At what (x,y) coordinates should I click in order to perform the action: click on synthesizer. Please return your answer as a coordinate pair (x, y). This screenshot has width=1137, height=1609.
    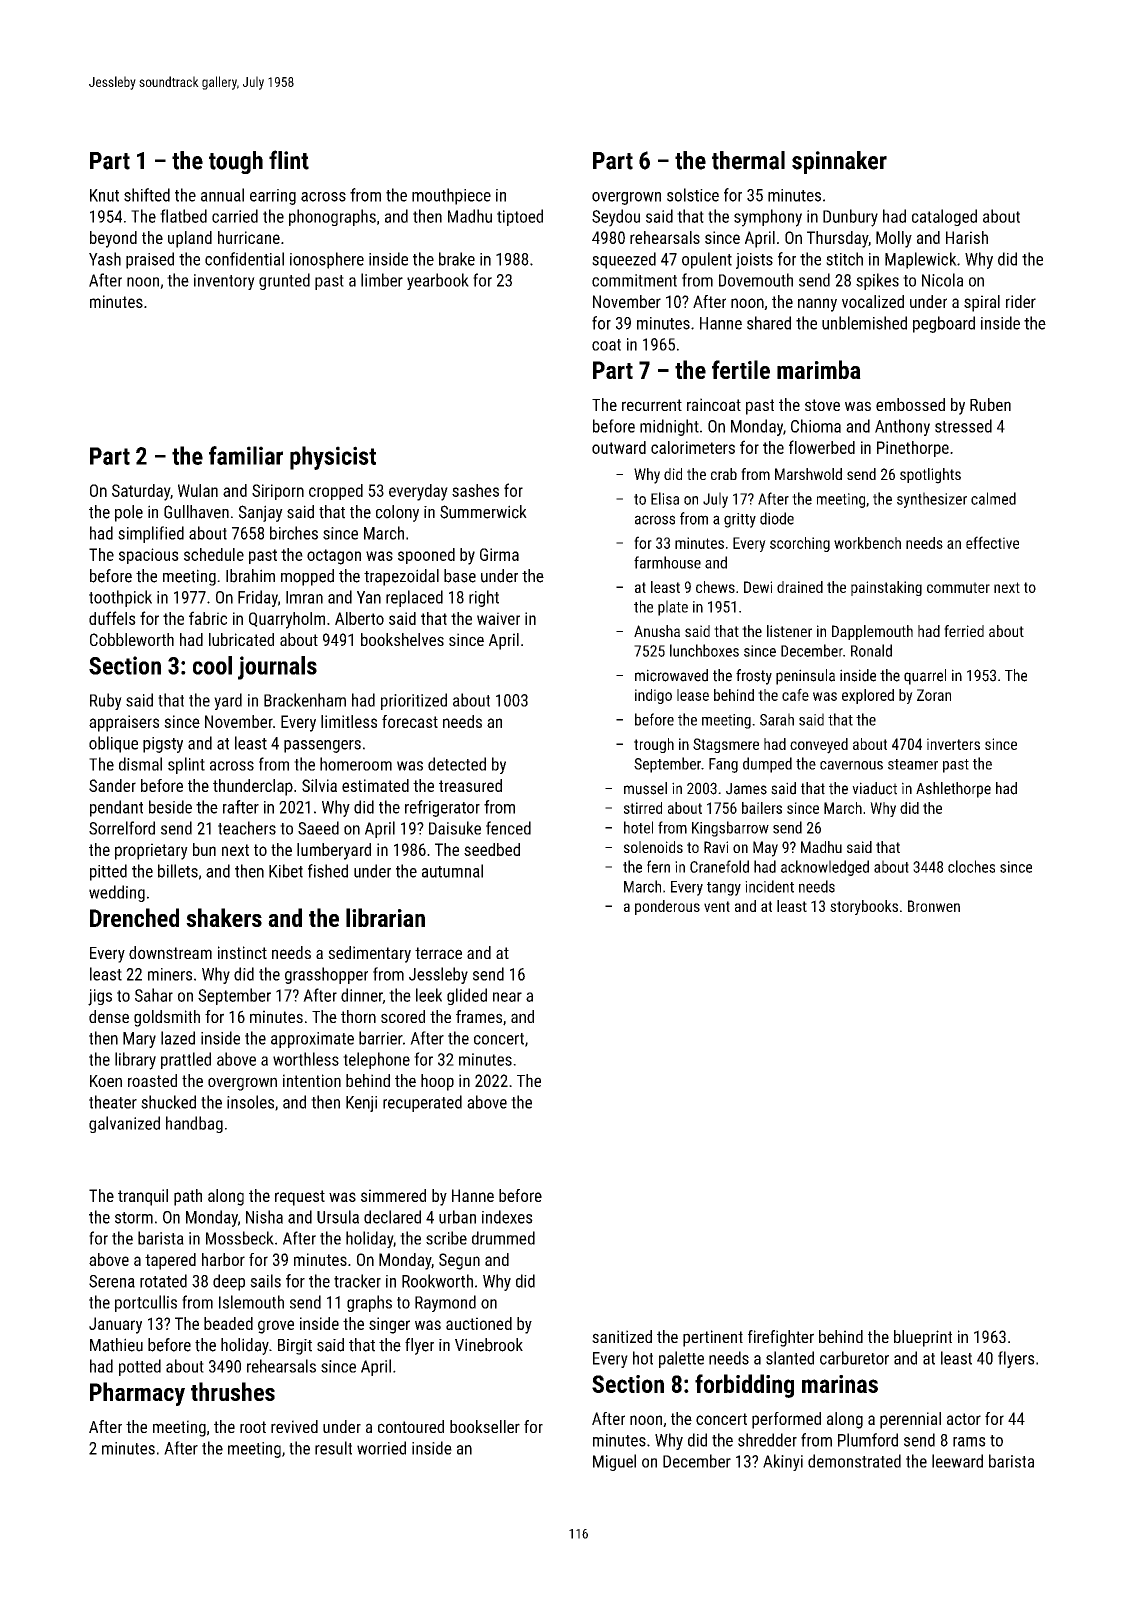
    Looking at the image, I should click on (932, 500).
